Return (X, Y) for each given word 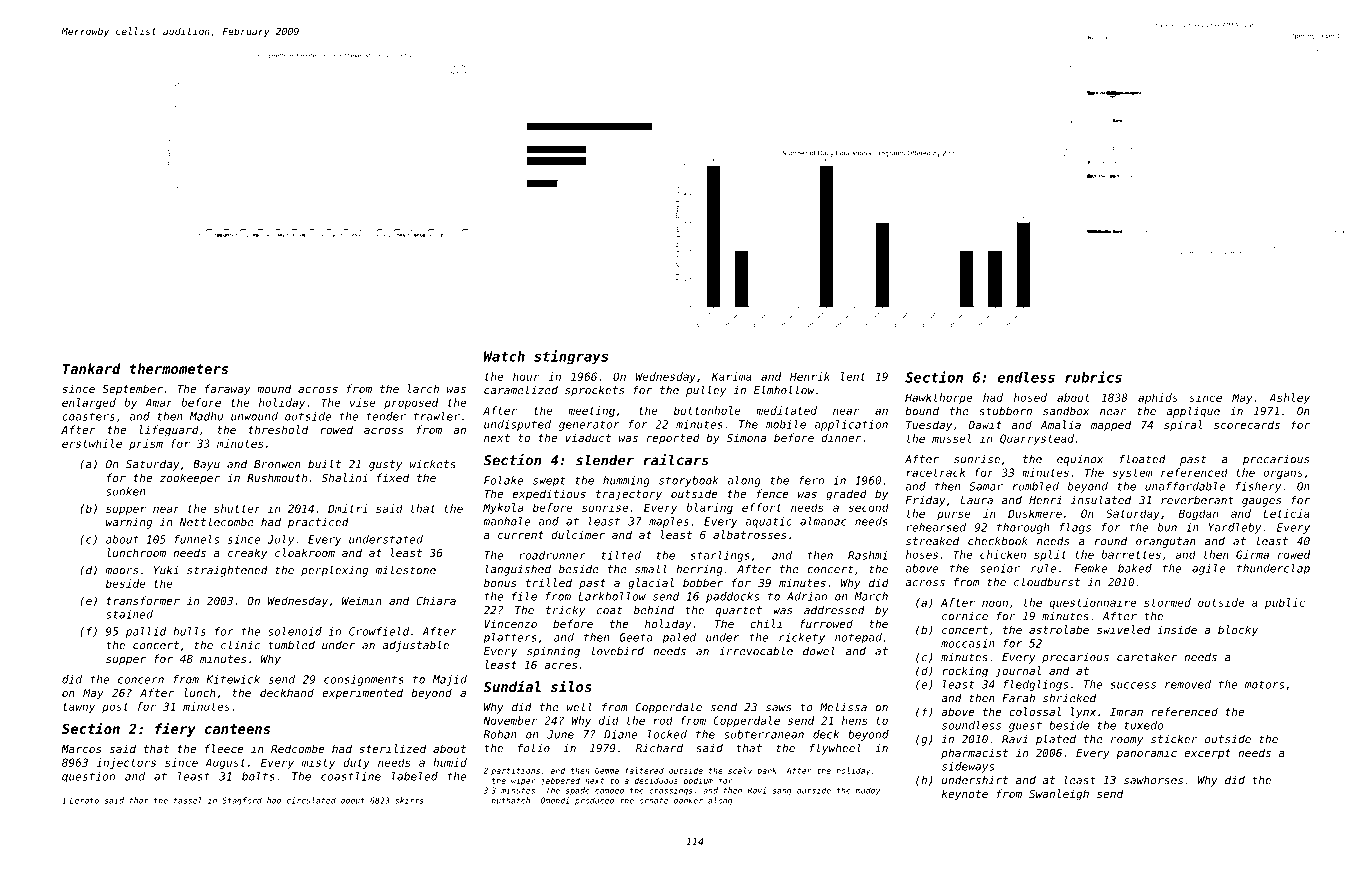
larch (423, 388)
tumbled (291, 645)
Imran (1126, 712)
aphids (1158, 398)
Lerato (84, 800)
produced (595, 801)
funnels (196, 539)
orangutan (1166, 542)
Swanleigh (1059, 795)
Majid (450, 680)
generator (589, 426)
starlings (720, 556)
